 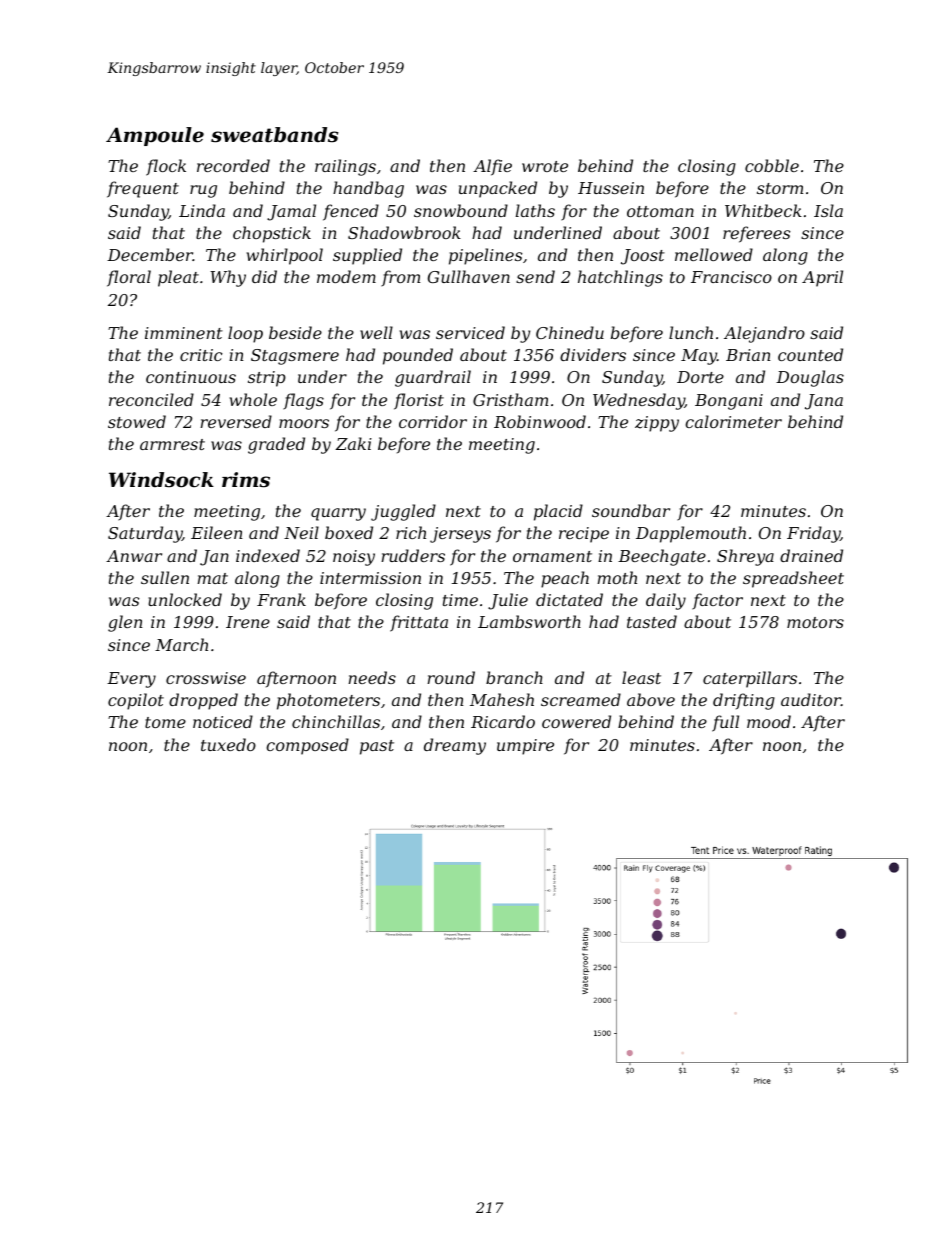 I want to click on Francisco, so click(x=731, y=277).
